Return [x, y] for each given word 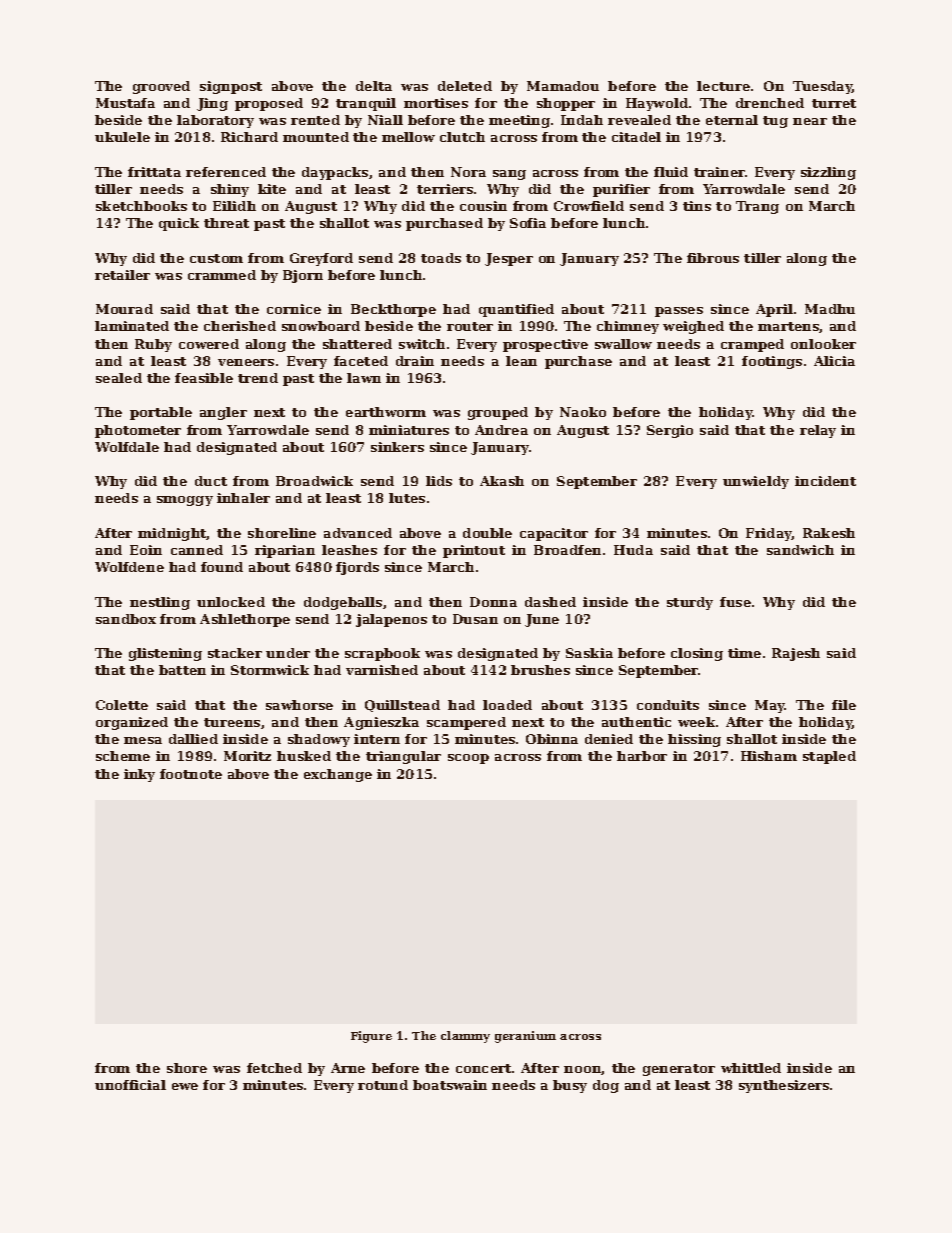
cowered [209, 344]
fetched [274, 1068]
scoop [468, 759]
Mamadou [563, 86]
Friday [769, 534]
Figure [371, 1037]
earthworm [386, 412]
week [696, 722]
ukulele [122, 137]
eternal [732, 120]
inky [139, 775]
